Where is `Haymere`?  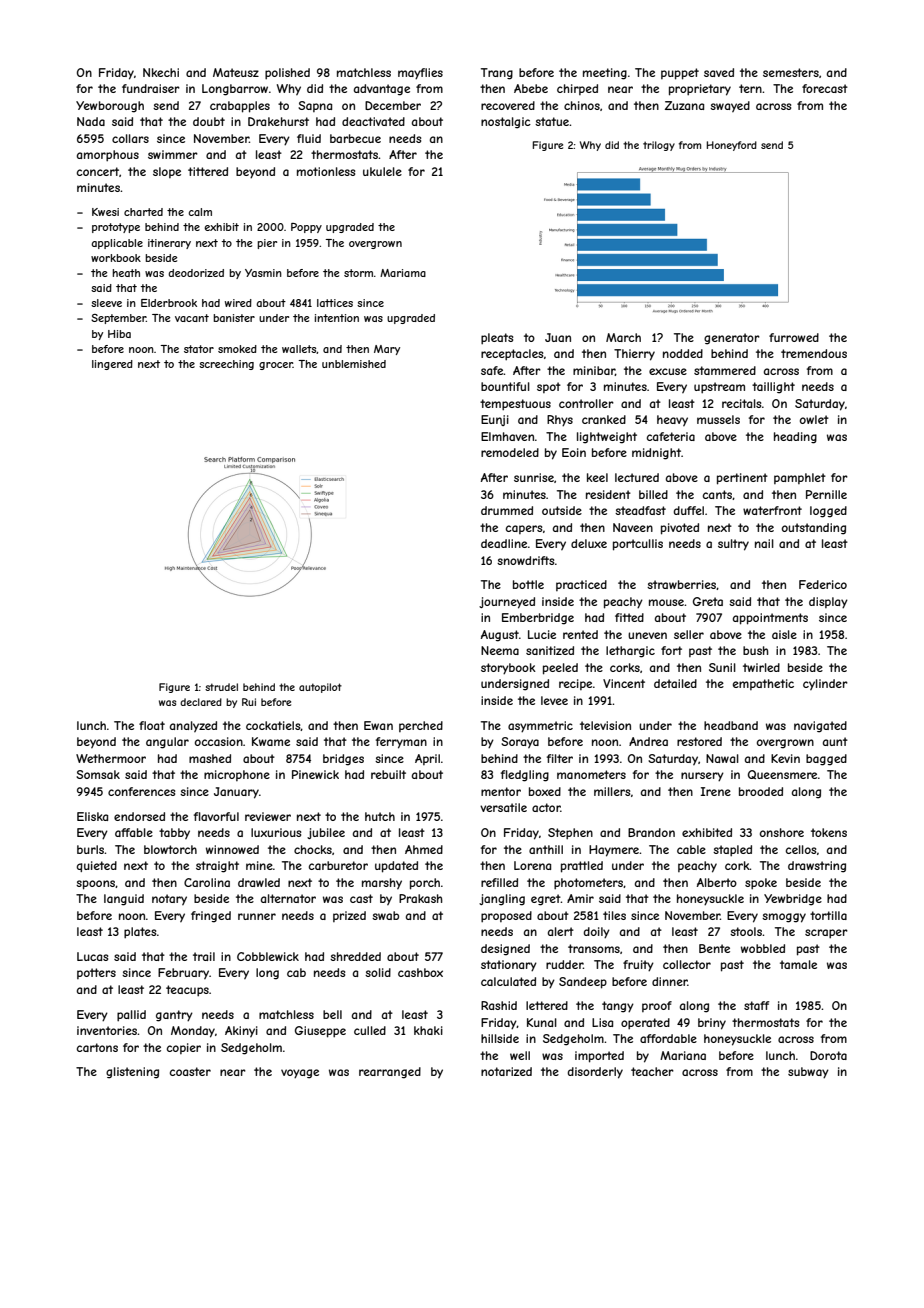 Haymere is located at coordinates (614, 851).
